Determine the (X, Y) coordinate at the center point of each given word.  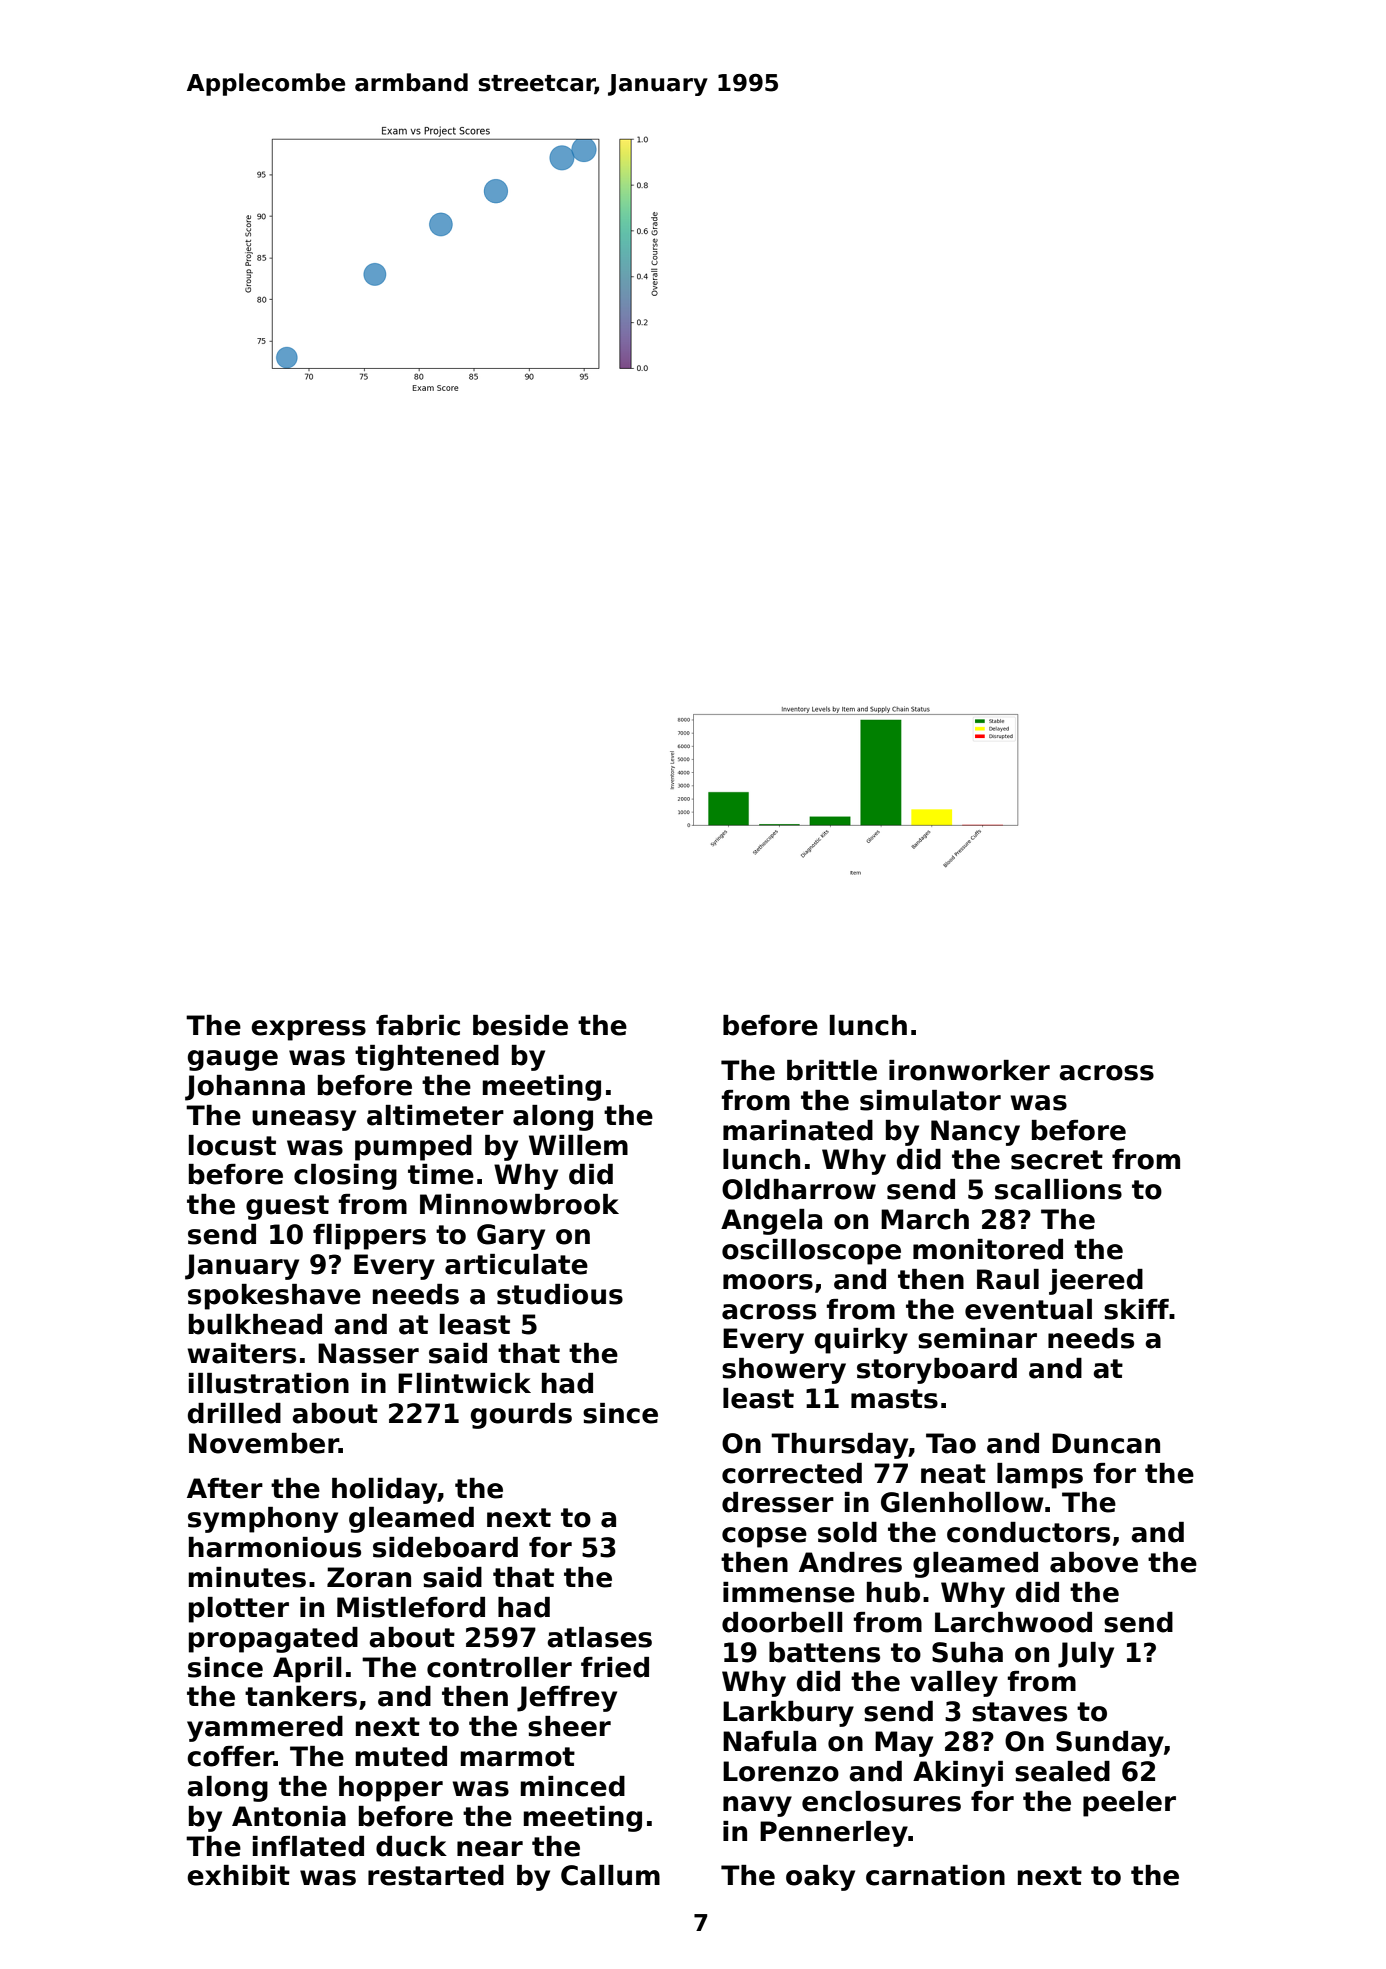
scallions (1058, 1189)
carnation (935, 1875)
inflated (308, 1846)
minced (573, 1786)
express (308, 1030)
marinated (798, 1130)
